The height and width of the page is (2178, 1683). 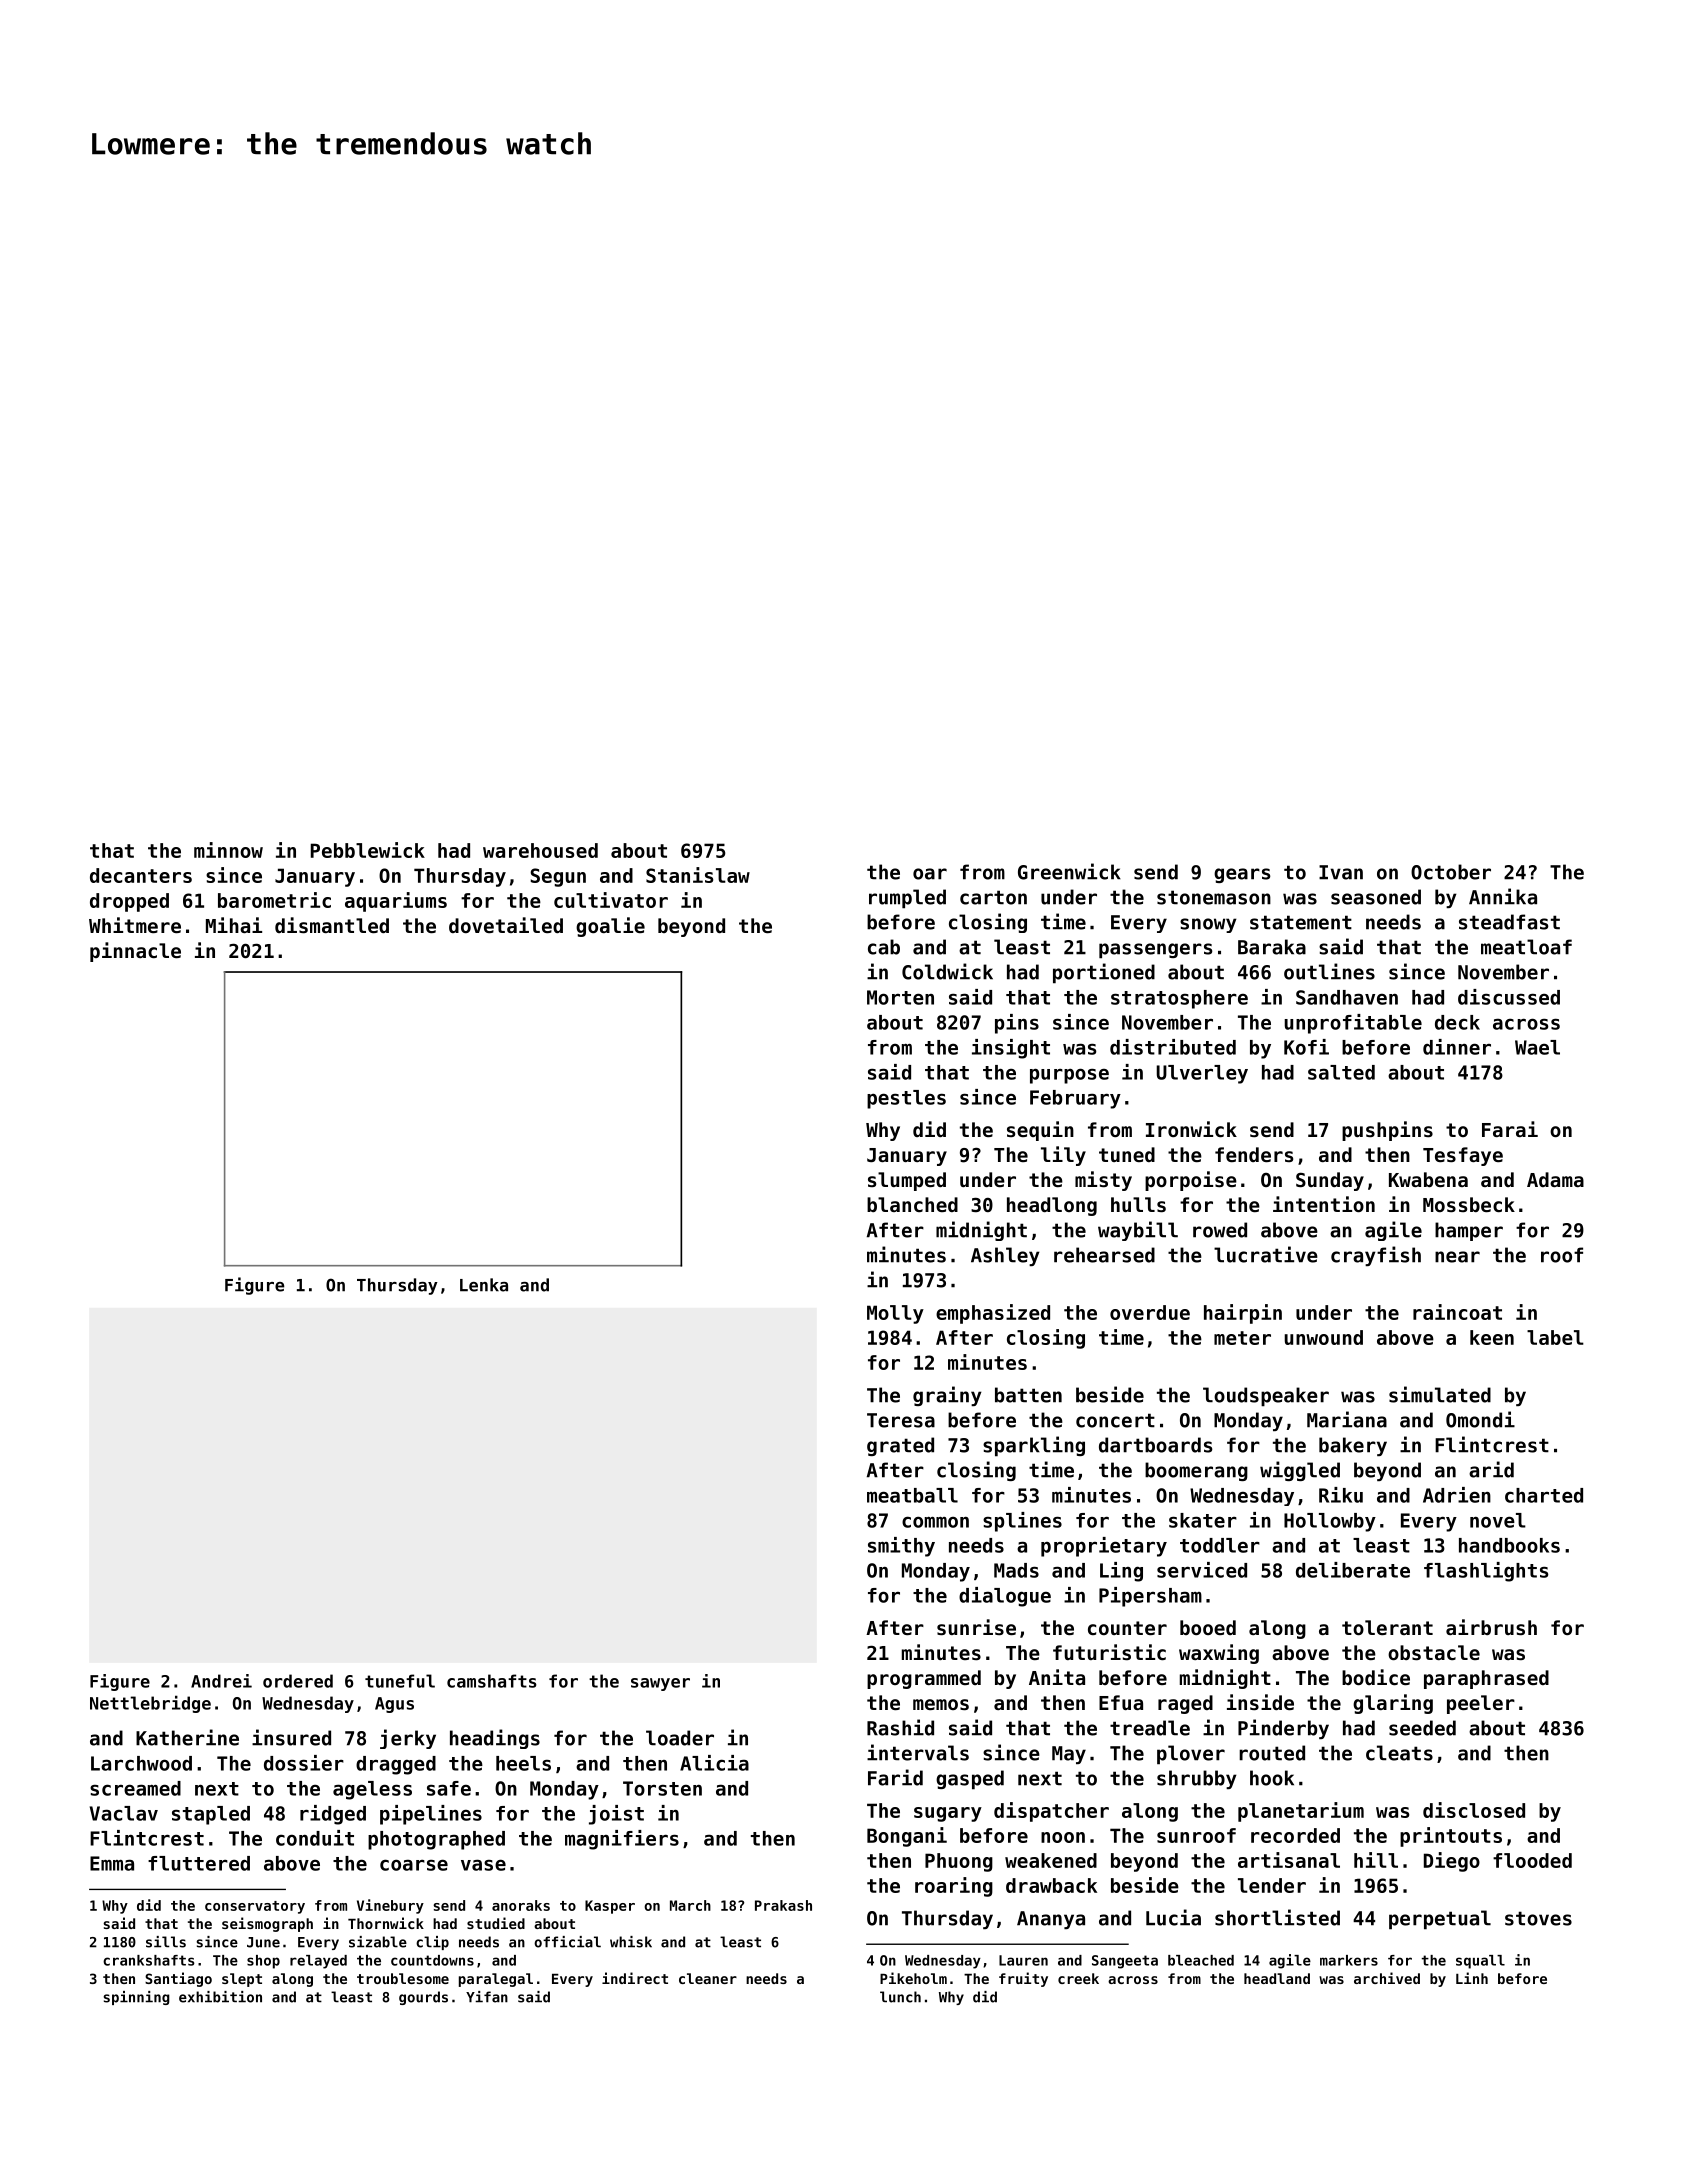 What do you see at coordinates (150, 1704) in the page?
I see `Nettlebridge` at bounding box center [150, 1704].
